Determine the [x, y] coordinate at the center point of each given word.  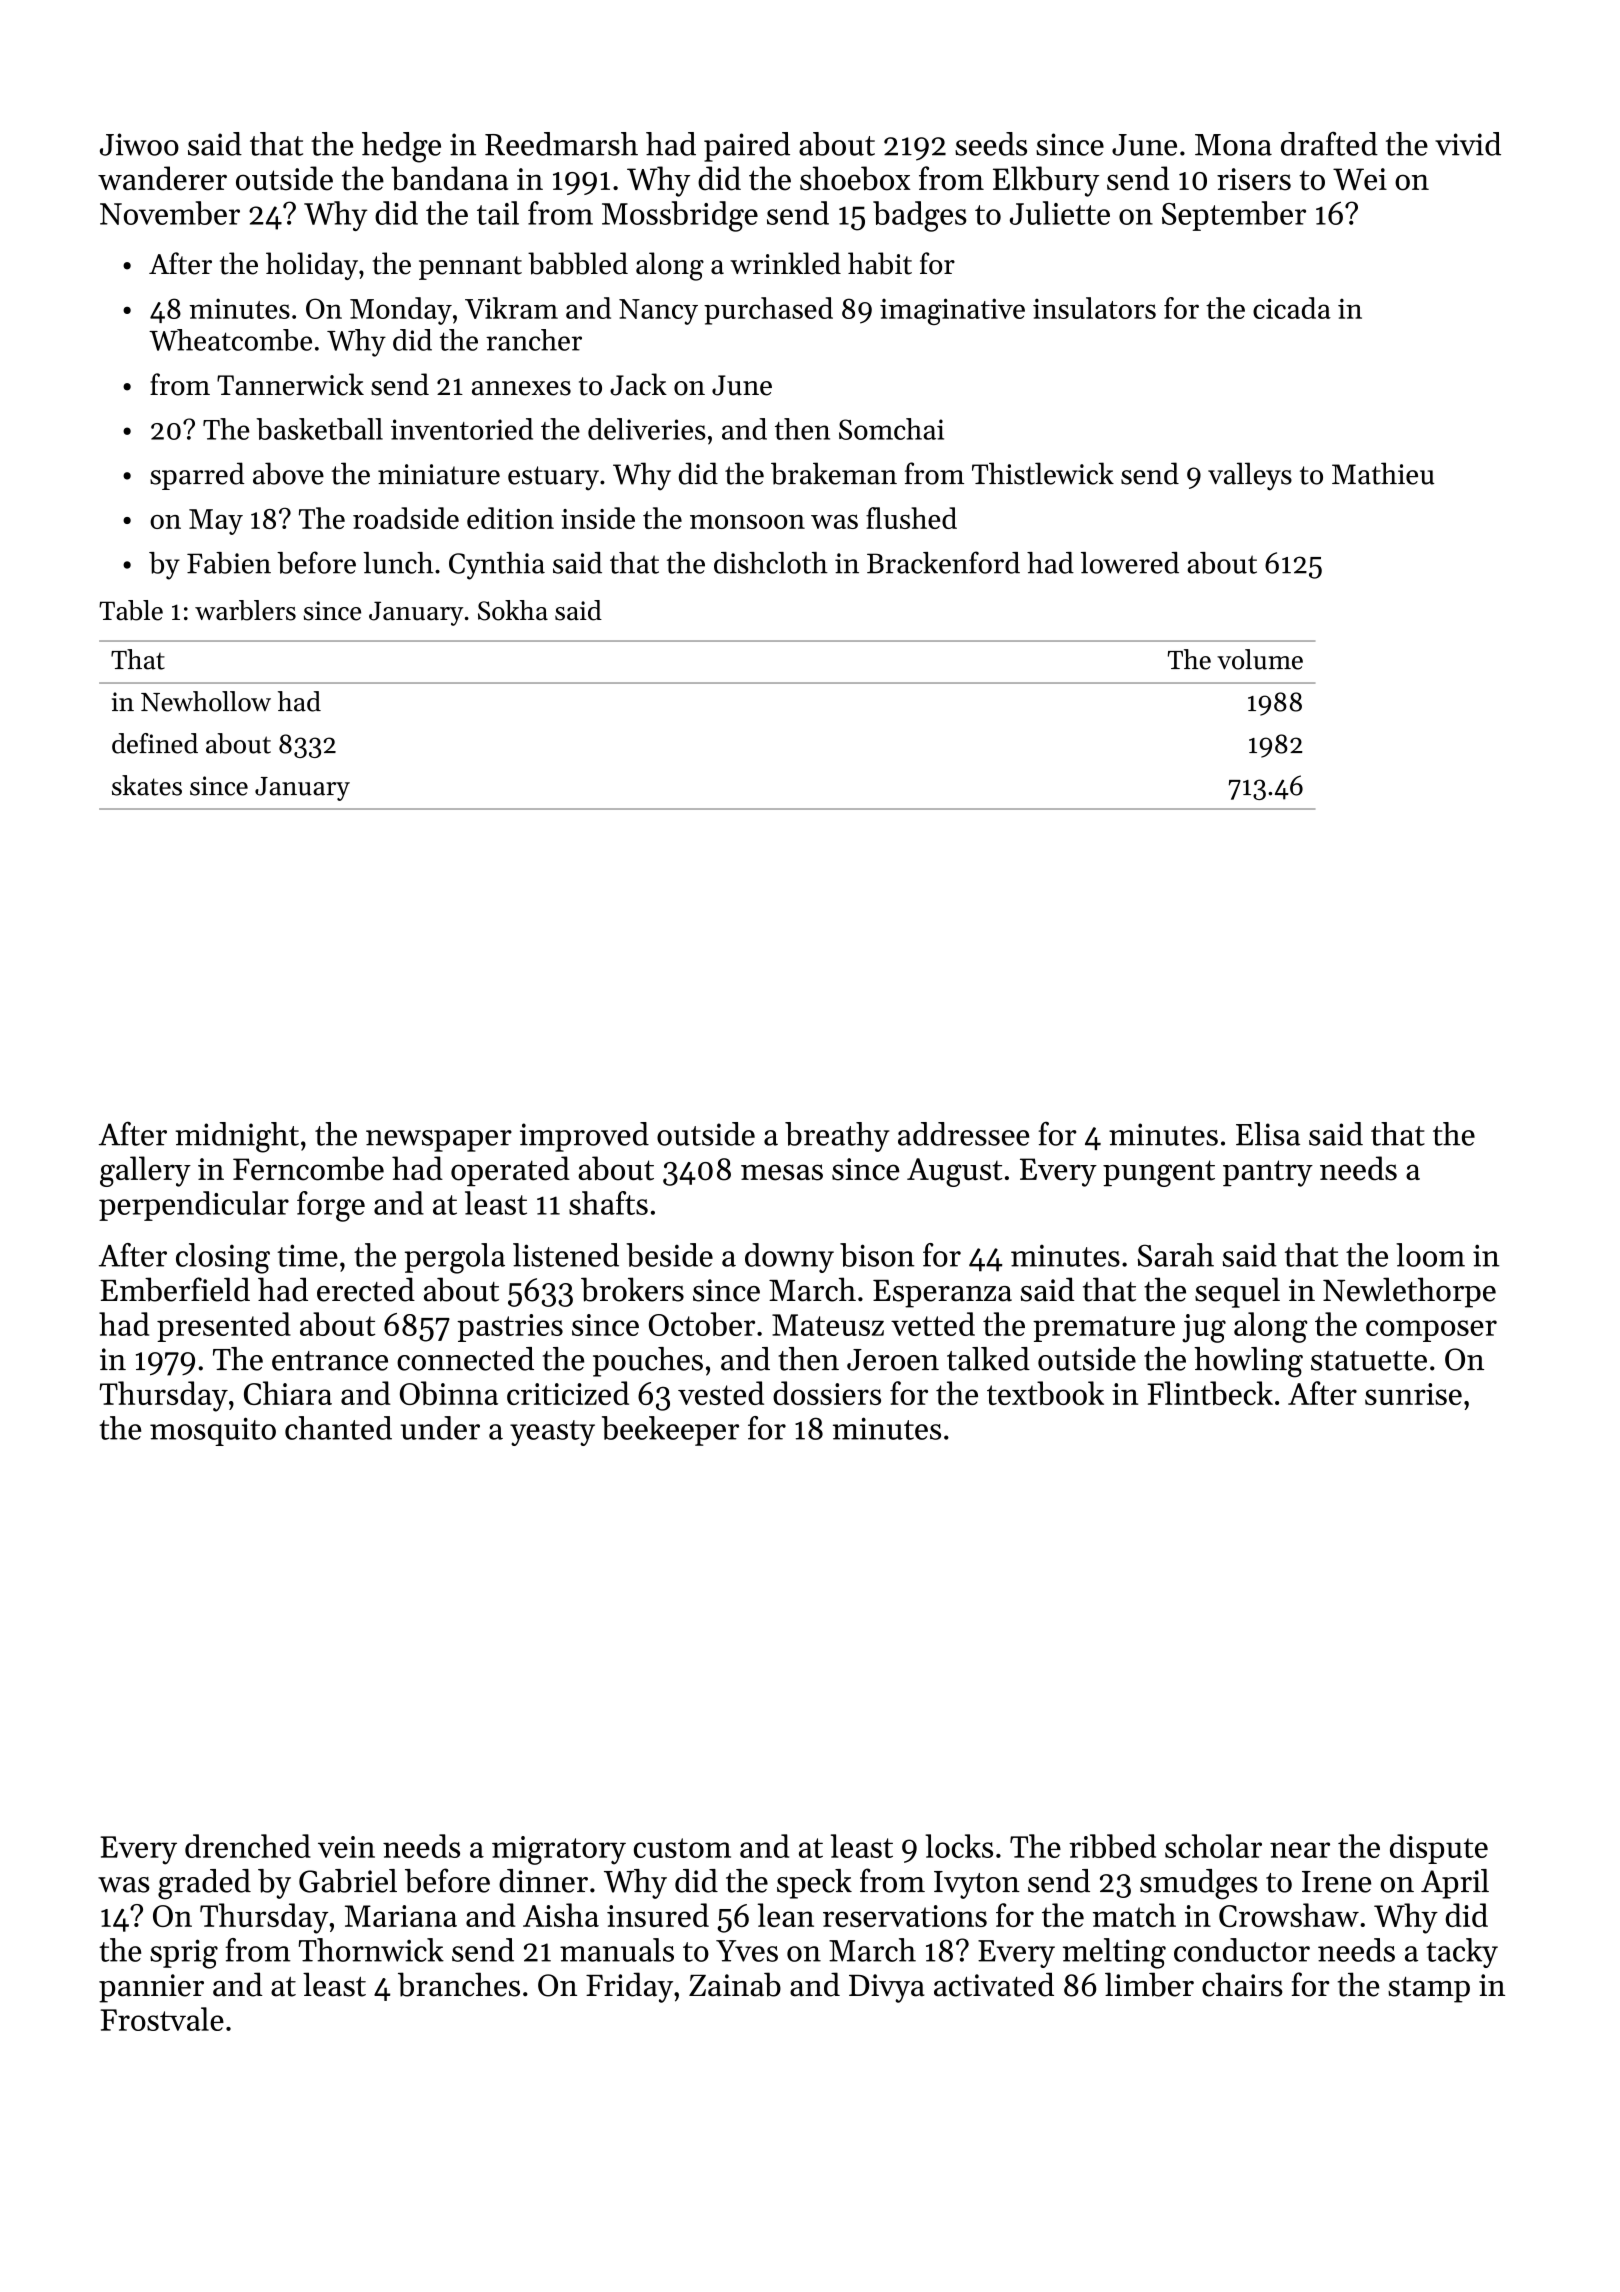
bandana [449, 178]
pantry [1268, 1173]
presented [224, 1327]
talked [988, 1359]
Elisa [1268, 1134]
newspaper [439, 1141]
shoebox [855, 178]
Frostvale [162, 2019]
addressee [963, 1134]
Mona [1233, 145]
